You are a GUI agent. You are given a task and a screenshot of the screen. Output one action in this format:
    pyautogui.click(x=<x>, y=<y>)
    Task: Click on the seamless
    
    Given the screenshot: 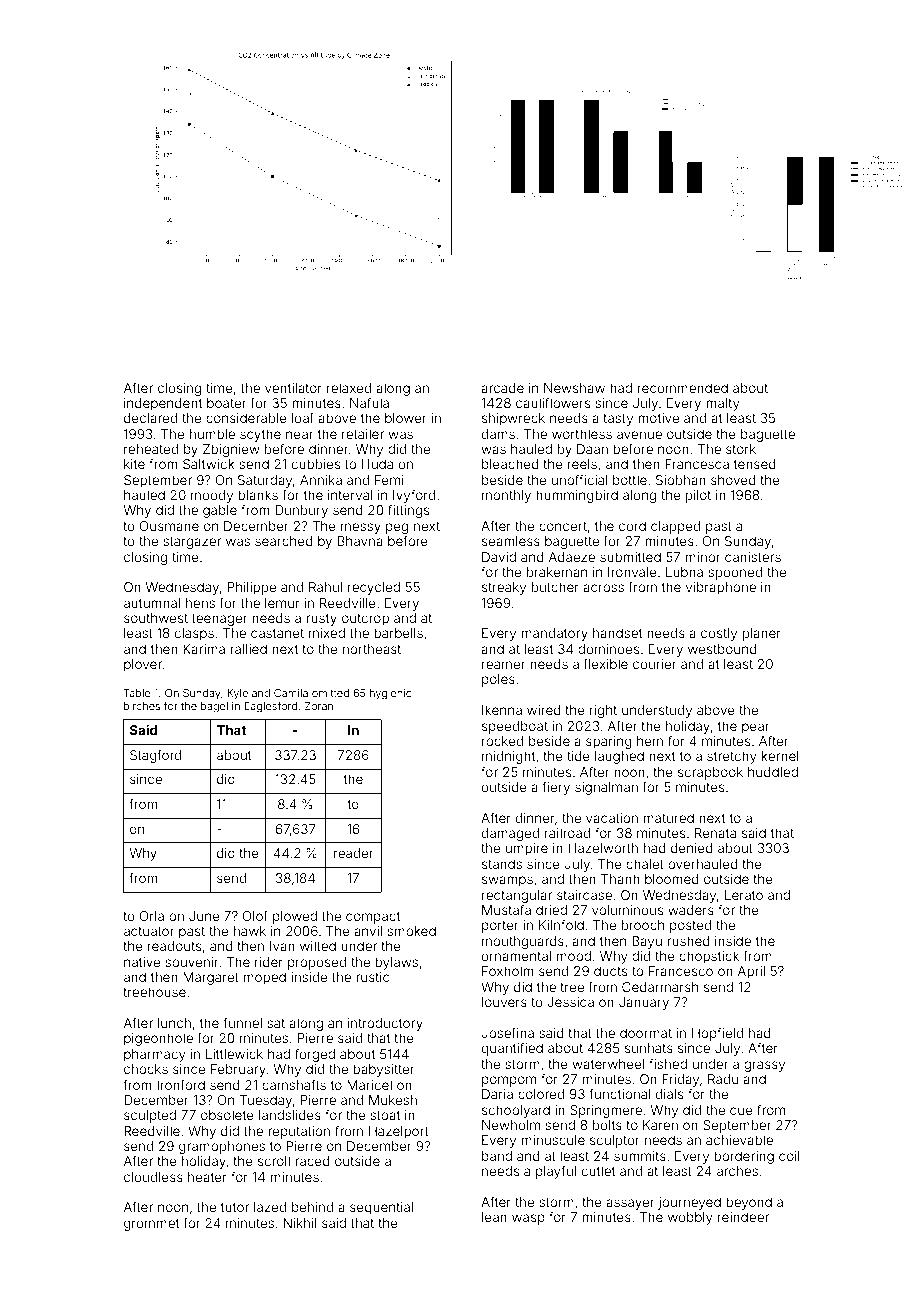 What is the action you would take?
    pyautogui.click(x=511, y=541)
